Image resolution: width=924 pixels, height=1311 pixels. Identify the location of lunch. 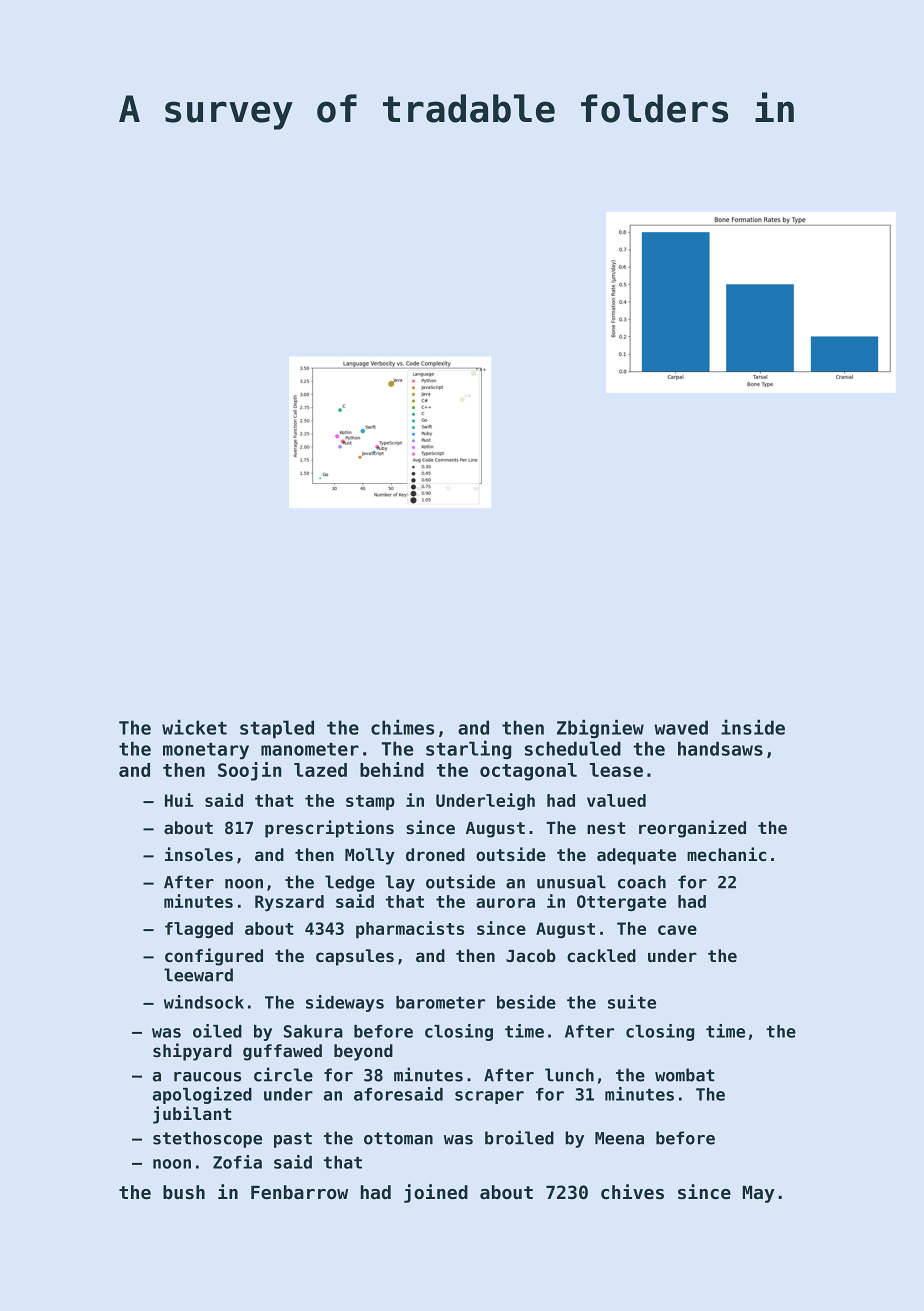
(569, 1075).
